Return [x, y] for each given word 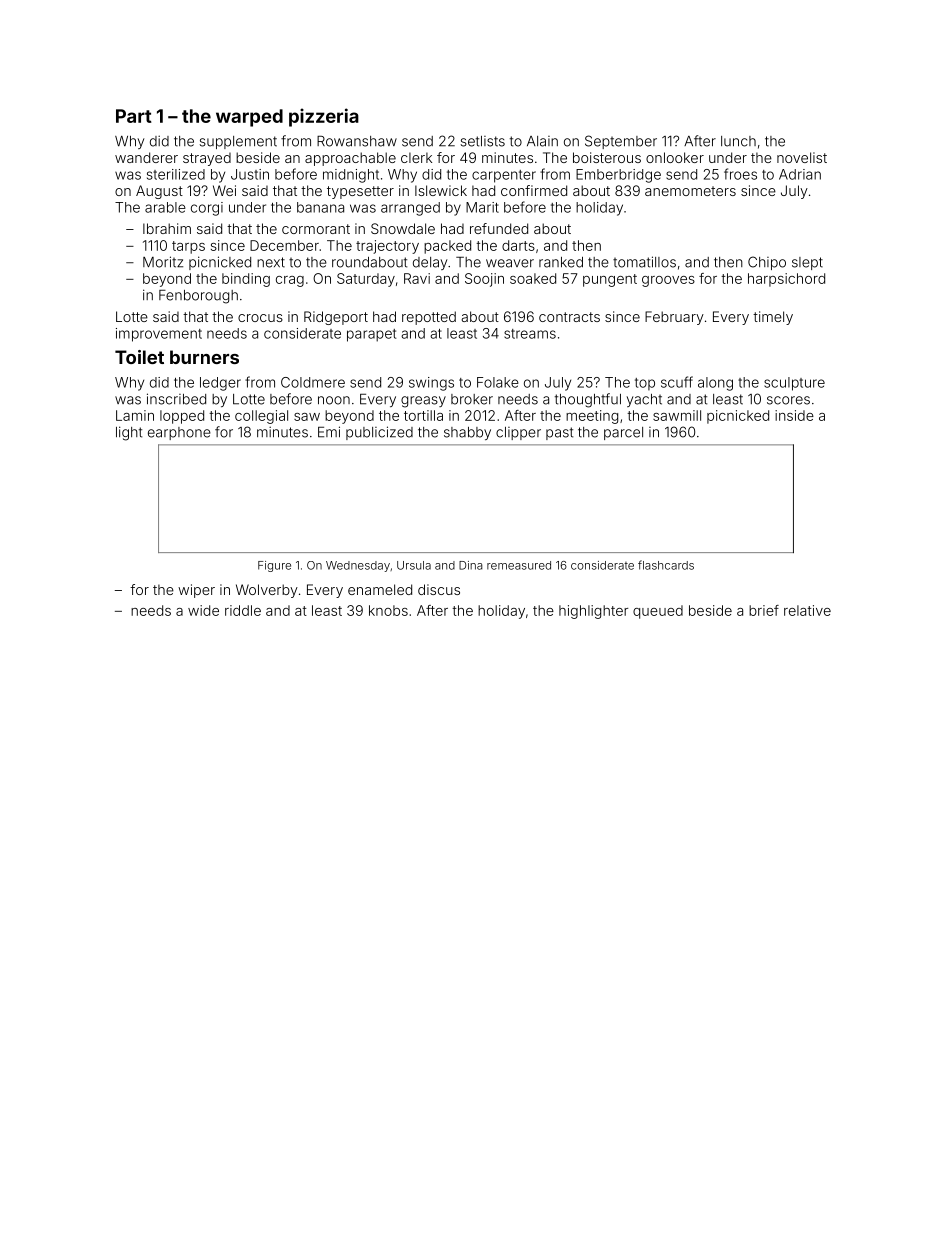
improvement [159, 335]
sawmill [677, 415]
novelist [802, 157]
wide [203, 610]
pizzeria [324, 117]
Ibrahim [167, 228]
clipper [518, 433]
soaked [533, 278]
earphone [179, 433]
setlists [483, 141]
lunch [738, 141]
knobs [388, 610]
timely [773, 318]
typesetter [360, 192]
